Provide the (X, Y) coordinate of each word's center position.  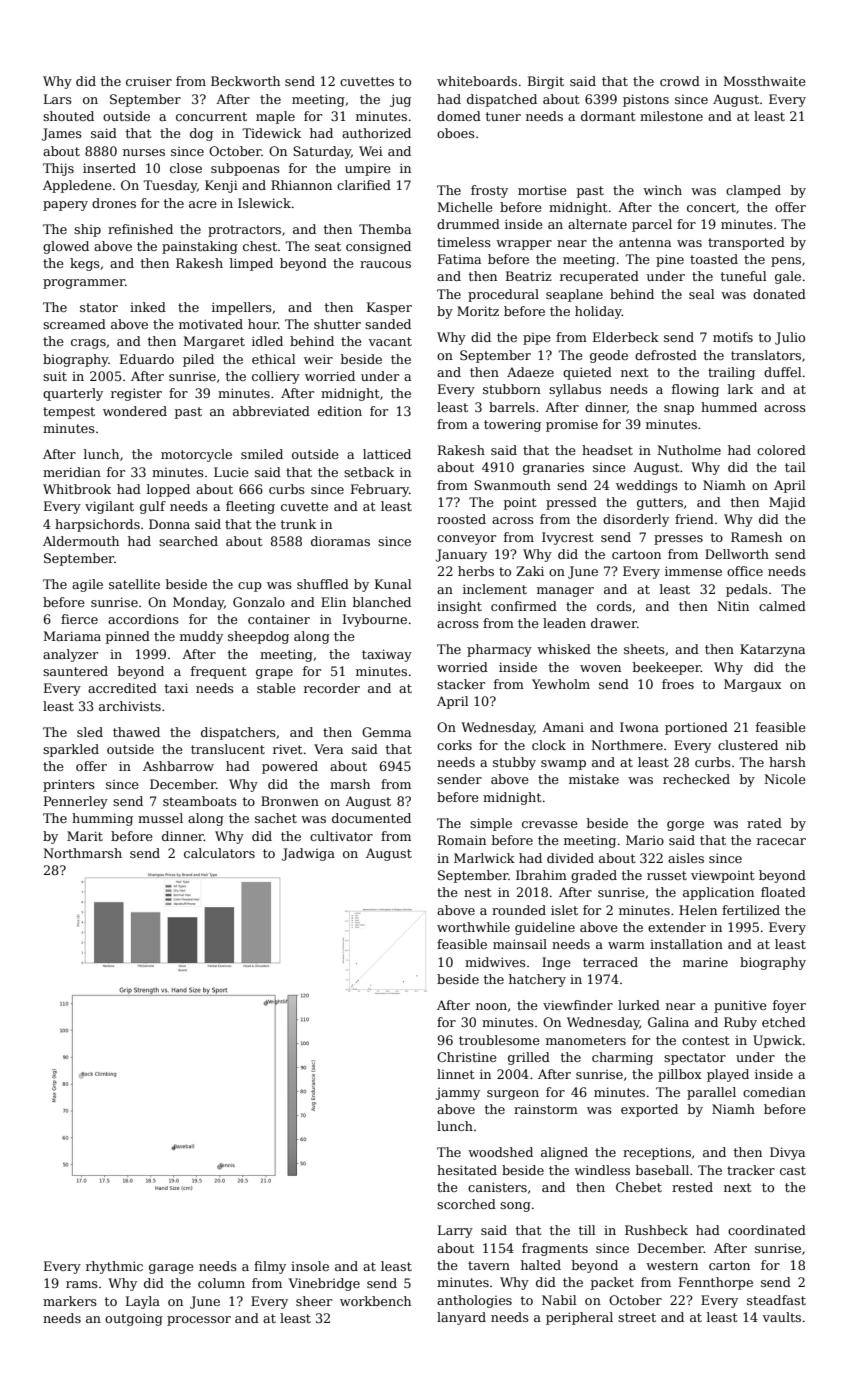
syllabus (575, 390)
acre (203, 204)
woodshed (500, 1152)
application (718, 893)
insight (459, 607)
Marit (85, 836)
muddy (201, 637)
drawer (614, 623)
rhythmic (114, 1267)
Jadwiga (308, 854)
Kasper (389, 308)
